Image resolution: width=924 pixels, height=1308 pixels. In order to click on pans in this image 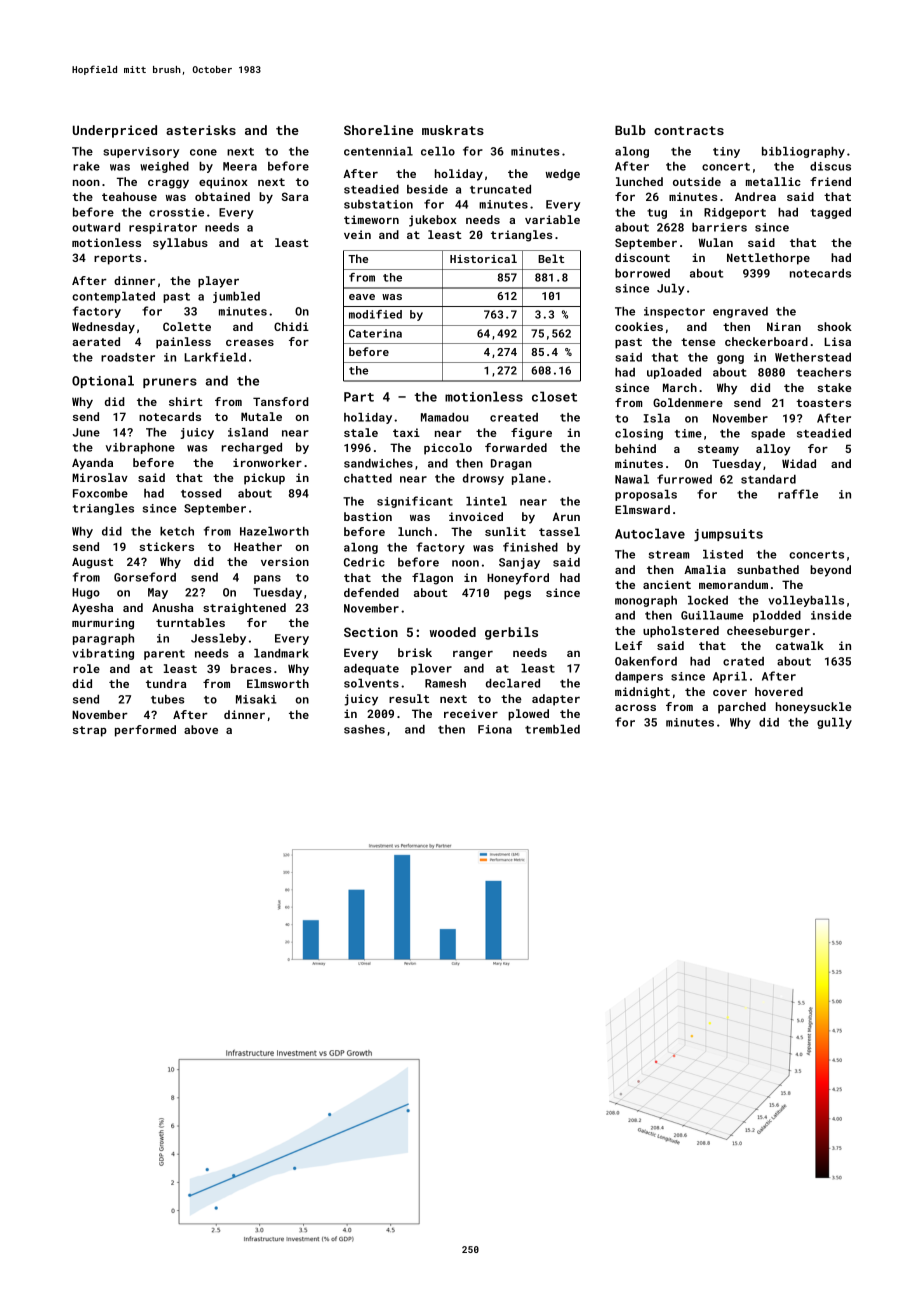, I will do `click(267, 579)`.
